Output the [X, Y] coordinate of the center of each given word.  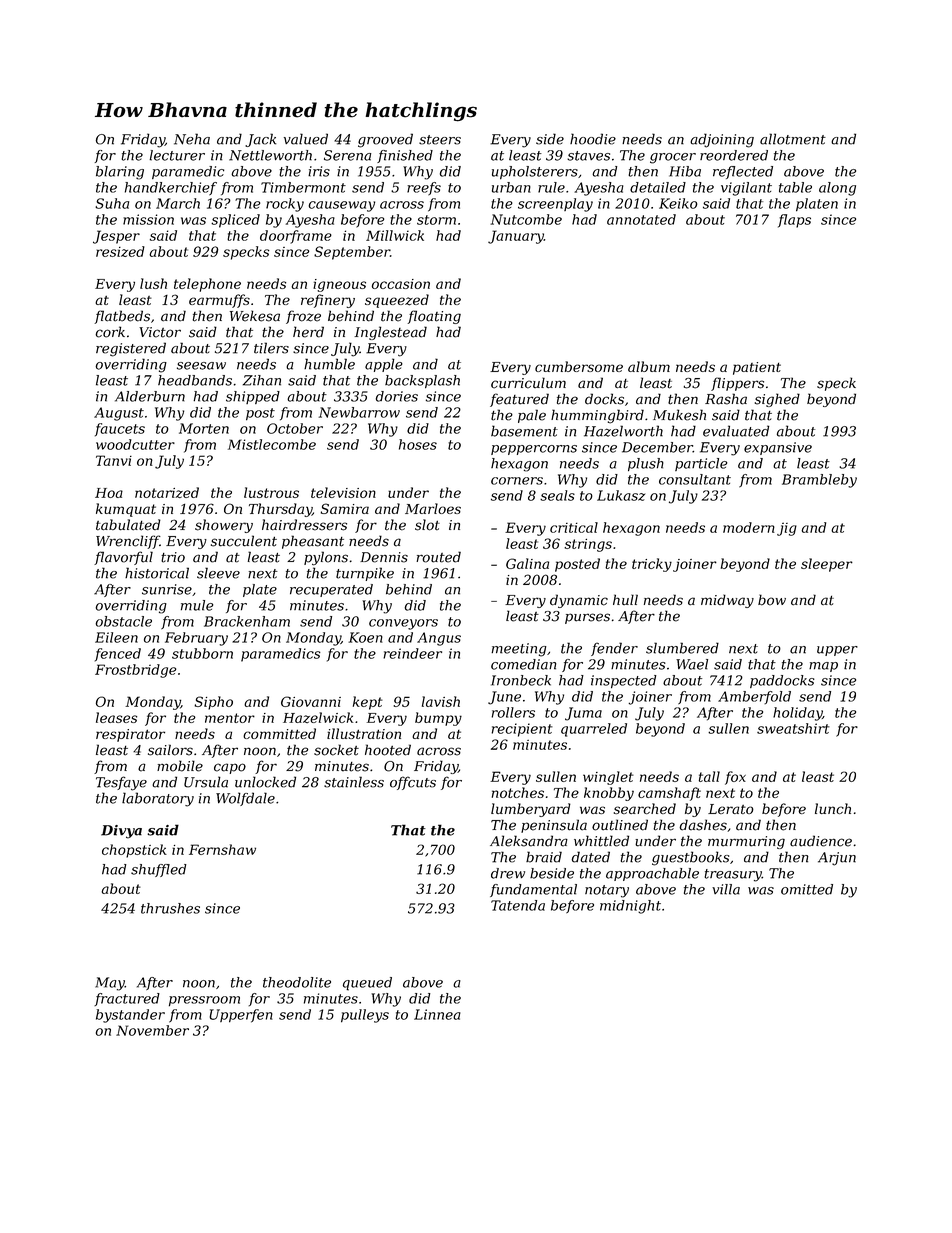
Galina [527, 563]
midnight [630, 907]
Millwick [395, 235]
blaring [120, 173]
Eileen [116, 637]
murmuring [746, 842]
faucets [120, 430]
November [152, 1030]
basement [524, 431]
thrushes [170, 908]
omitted [807, 889]
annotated [641, 219]
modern [749, 527]
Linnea [437, 1014]
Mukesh [679, 415]
